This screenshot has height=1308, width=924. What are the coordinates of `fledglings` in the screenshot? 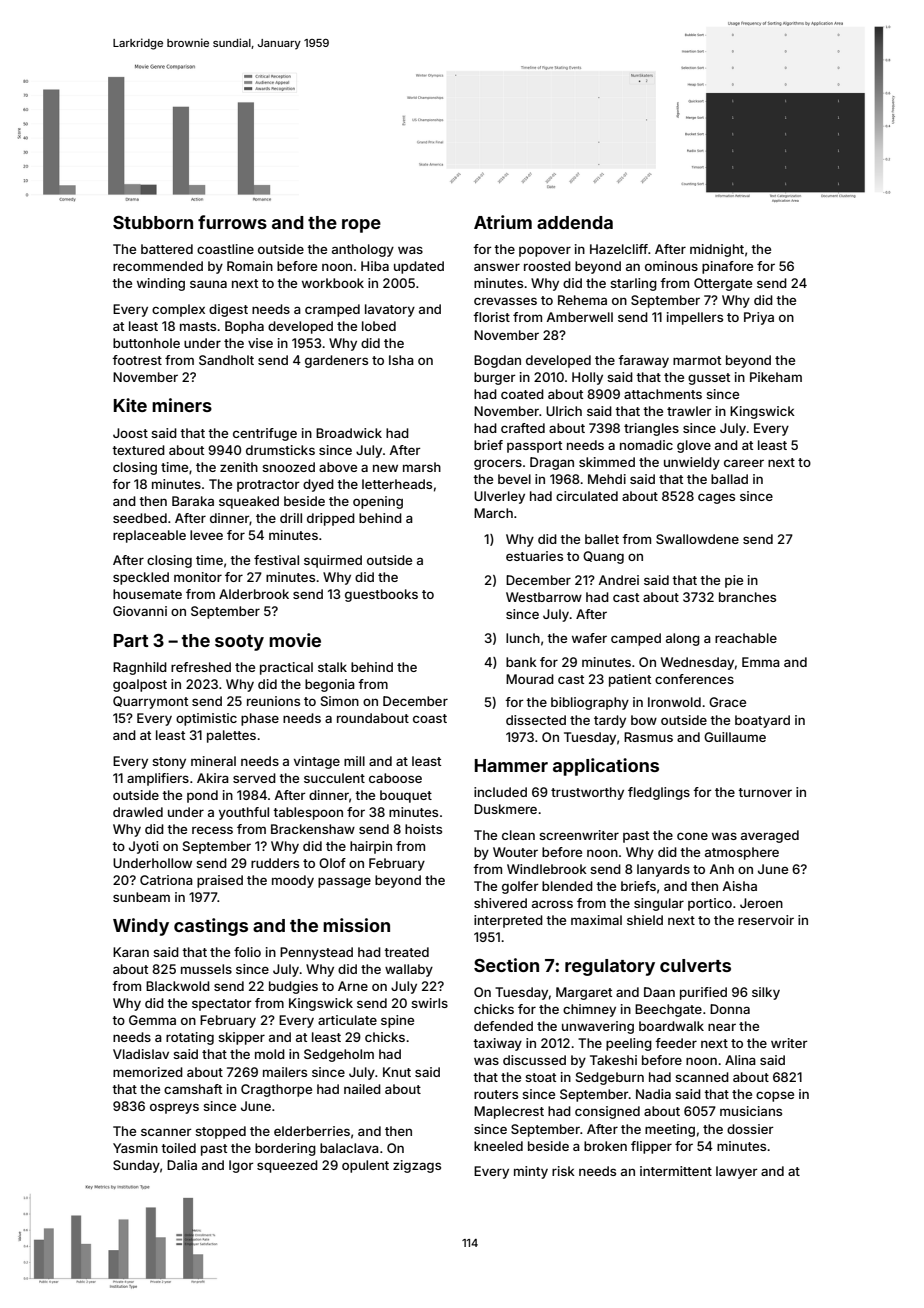 It's located at (659, 793).
